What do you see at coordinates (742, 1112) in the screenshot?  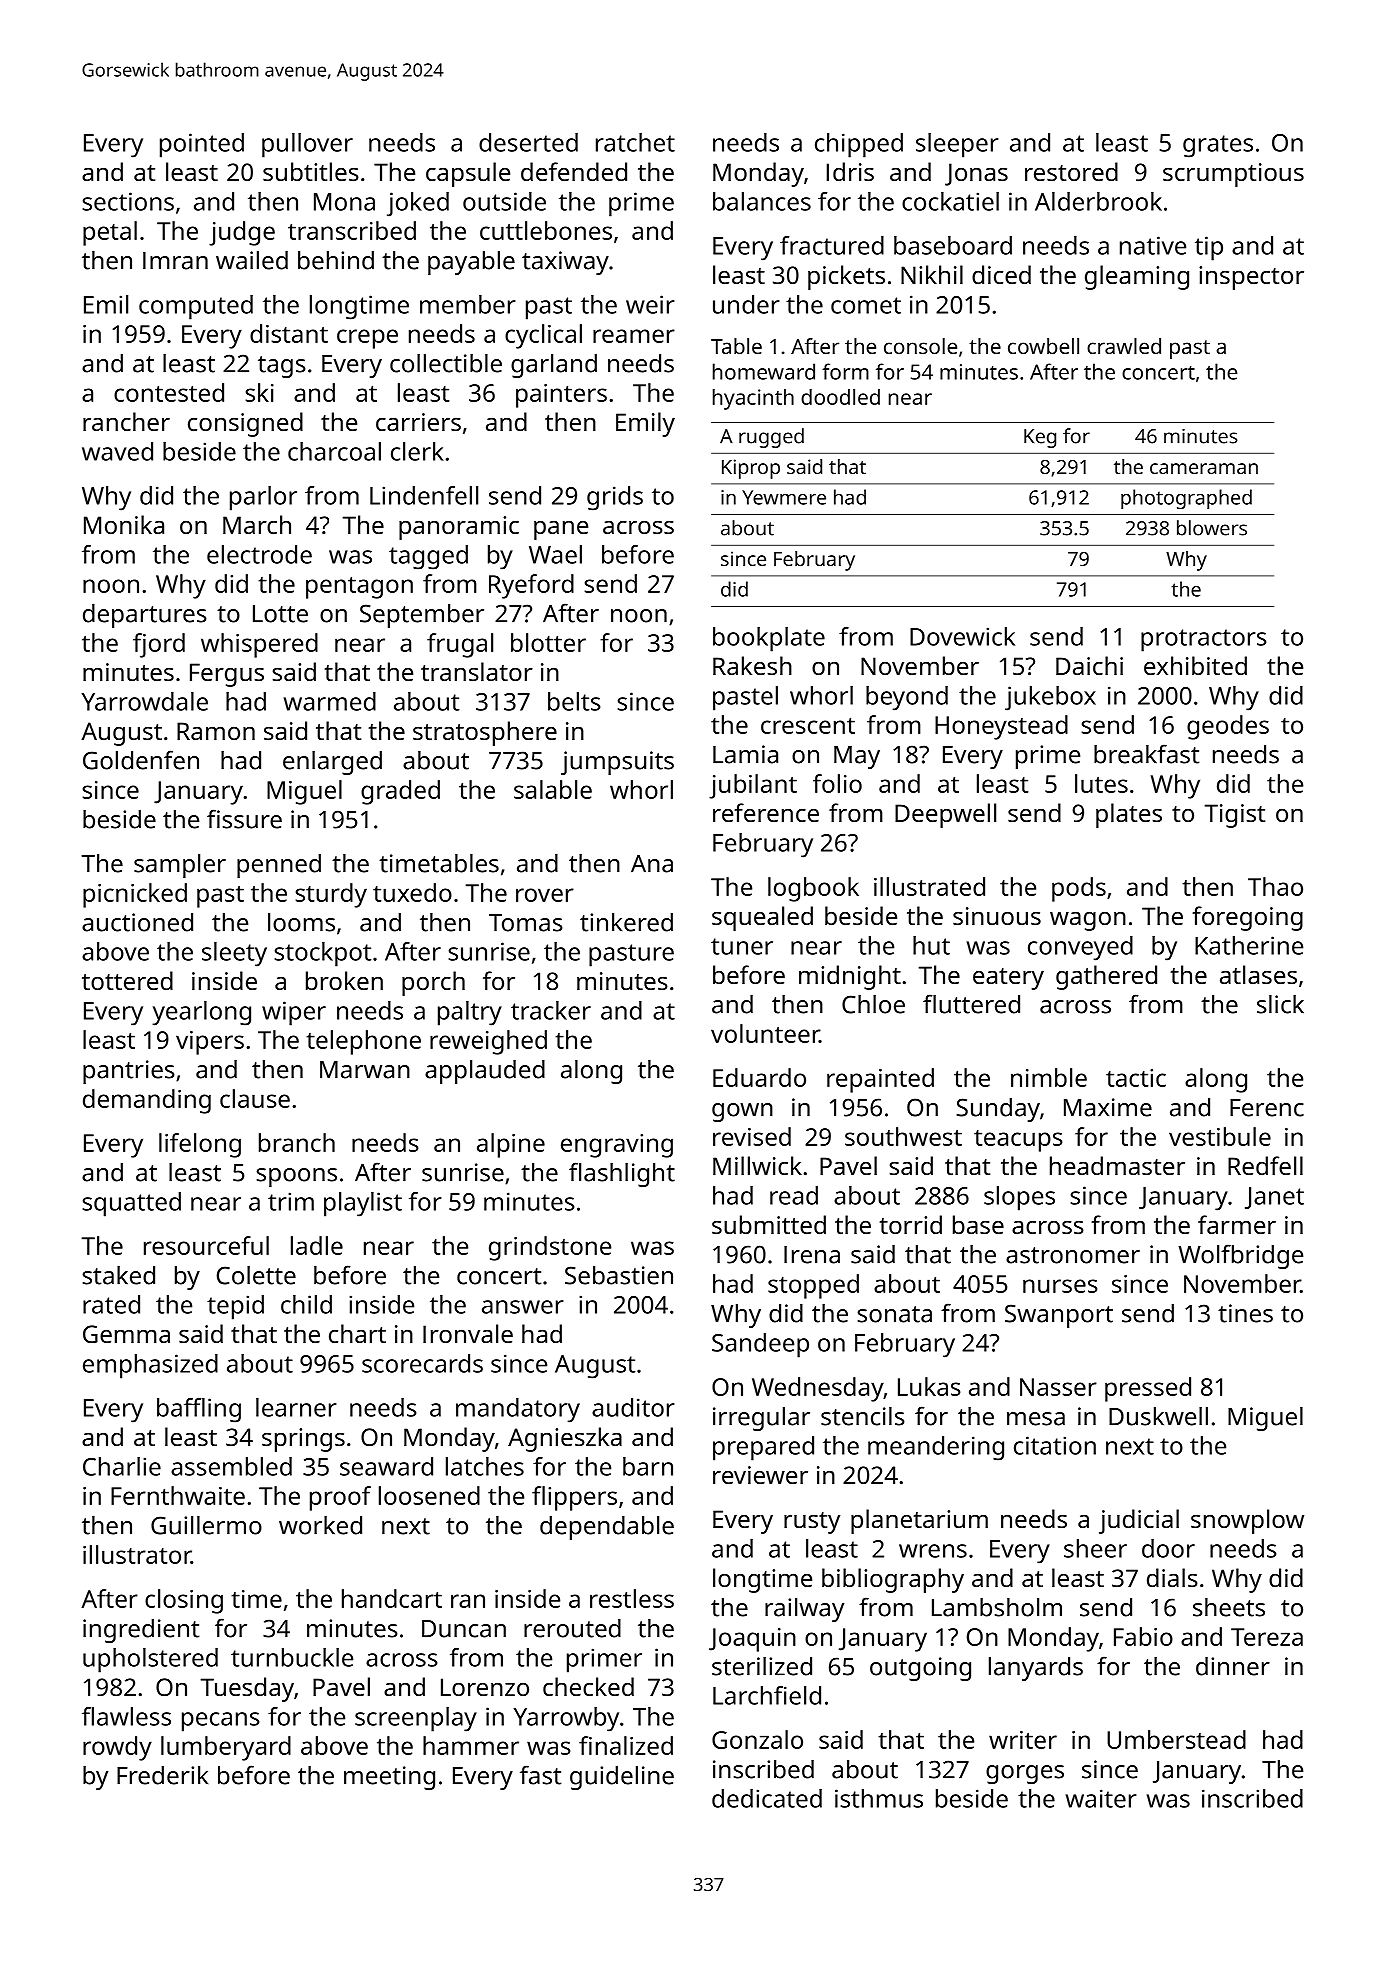 I see `gown` at bounding box center [742, 1112].
